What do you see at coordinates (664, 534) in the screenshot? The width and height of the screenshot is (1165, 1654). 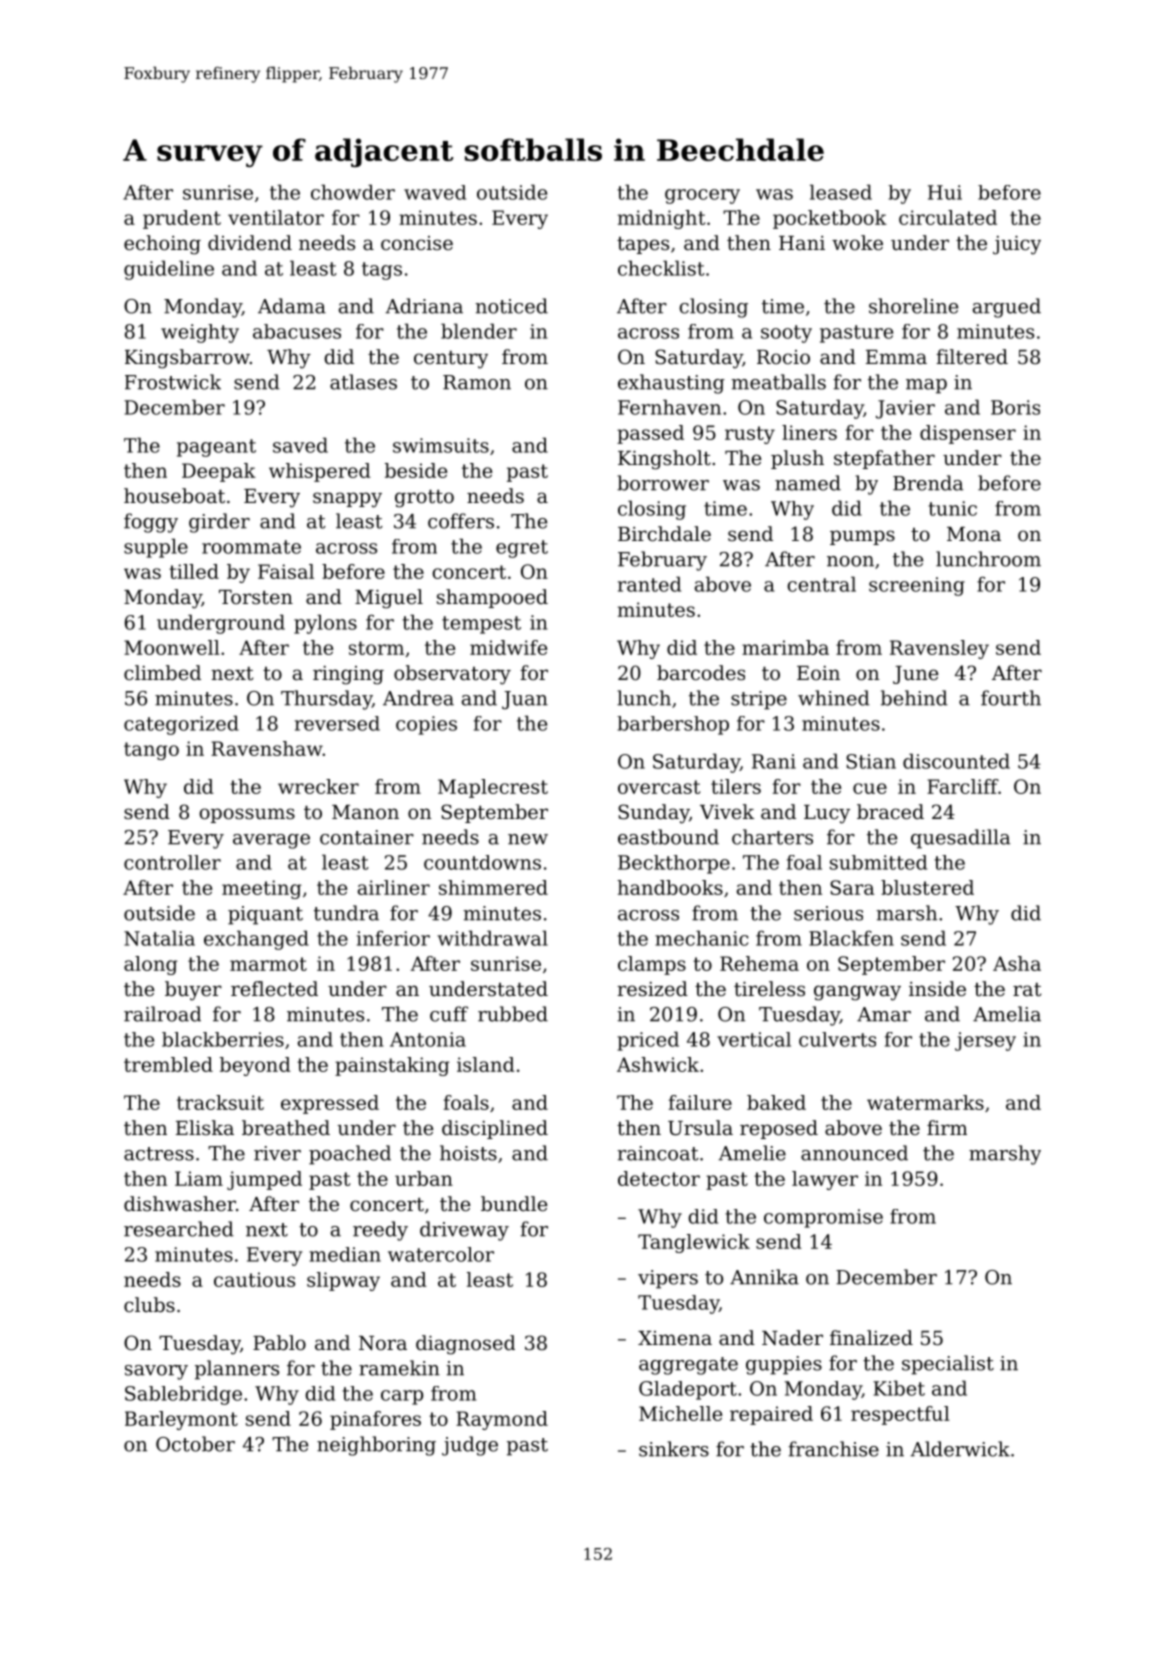 I see `Birchdale` at bounding box center [664, 534].
